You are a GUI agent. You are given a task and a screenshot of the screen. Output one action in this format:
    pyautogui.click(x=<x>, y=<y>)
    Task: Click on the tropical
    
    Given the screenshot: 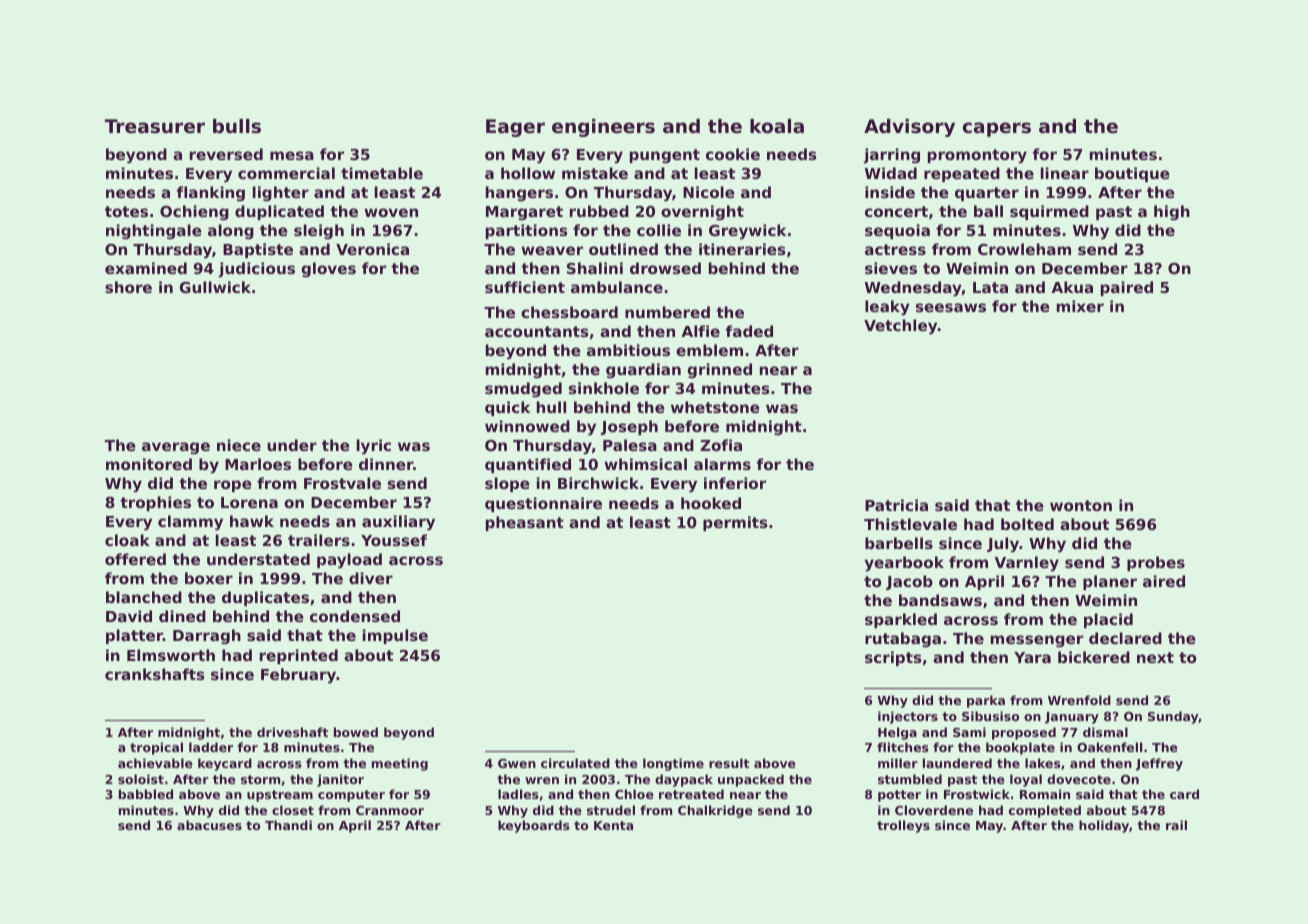 What is the action you would take?
    pyautogui.click(x=156, y=748)
